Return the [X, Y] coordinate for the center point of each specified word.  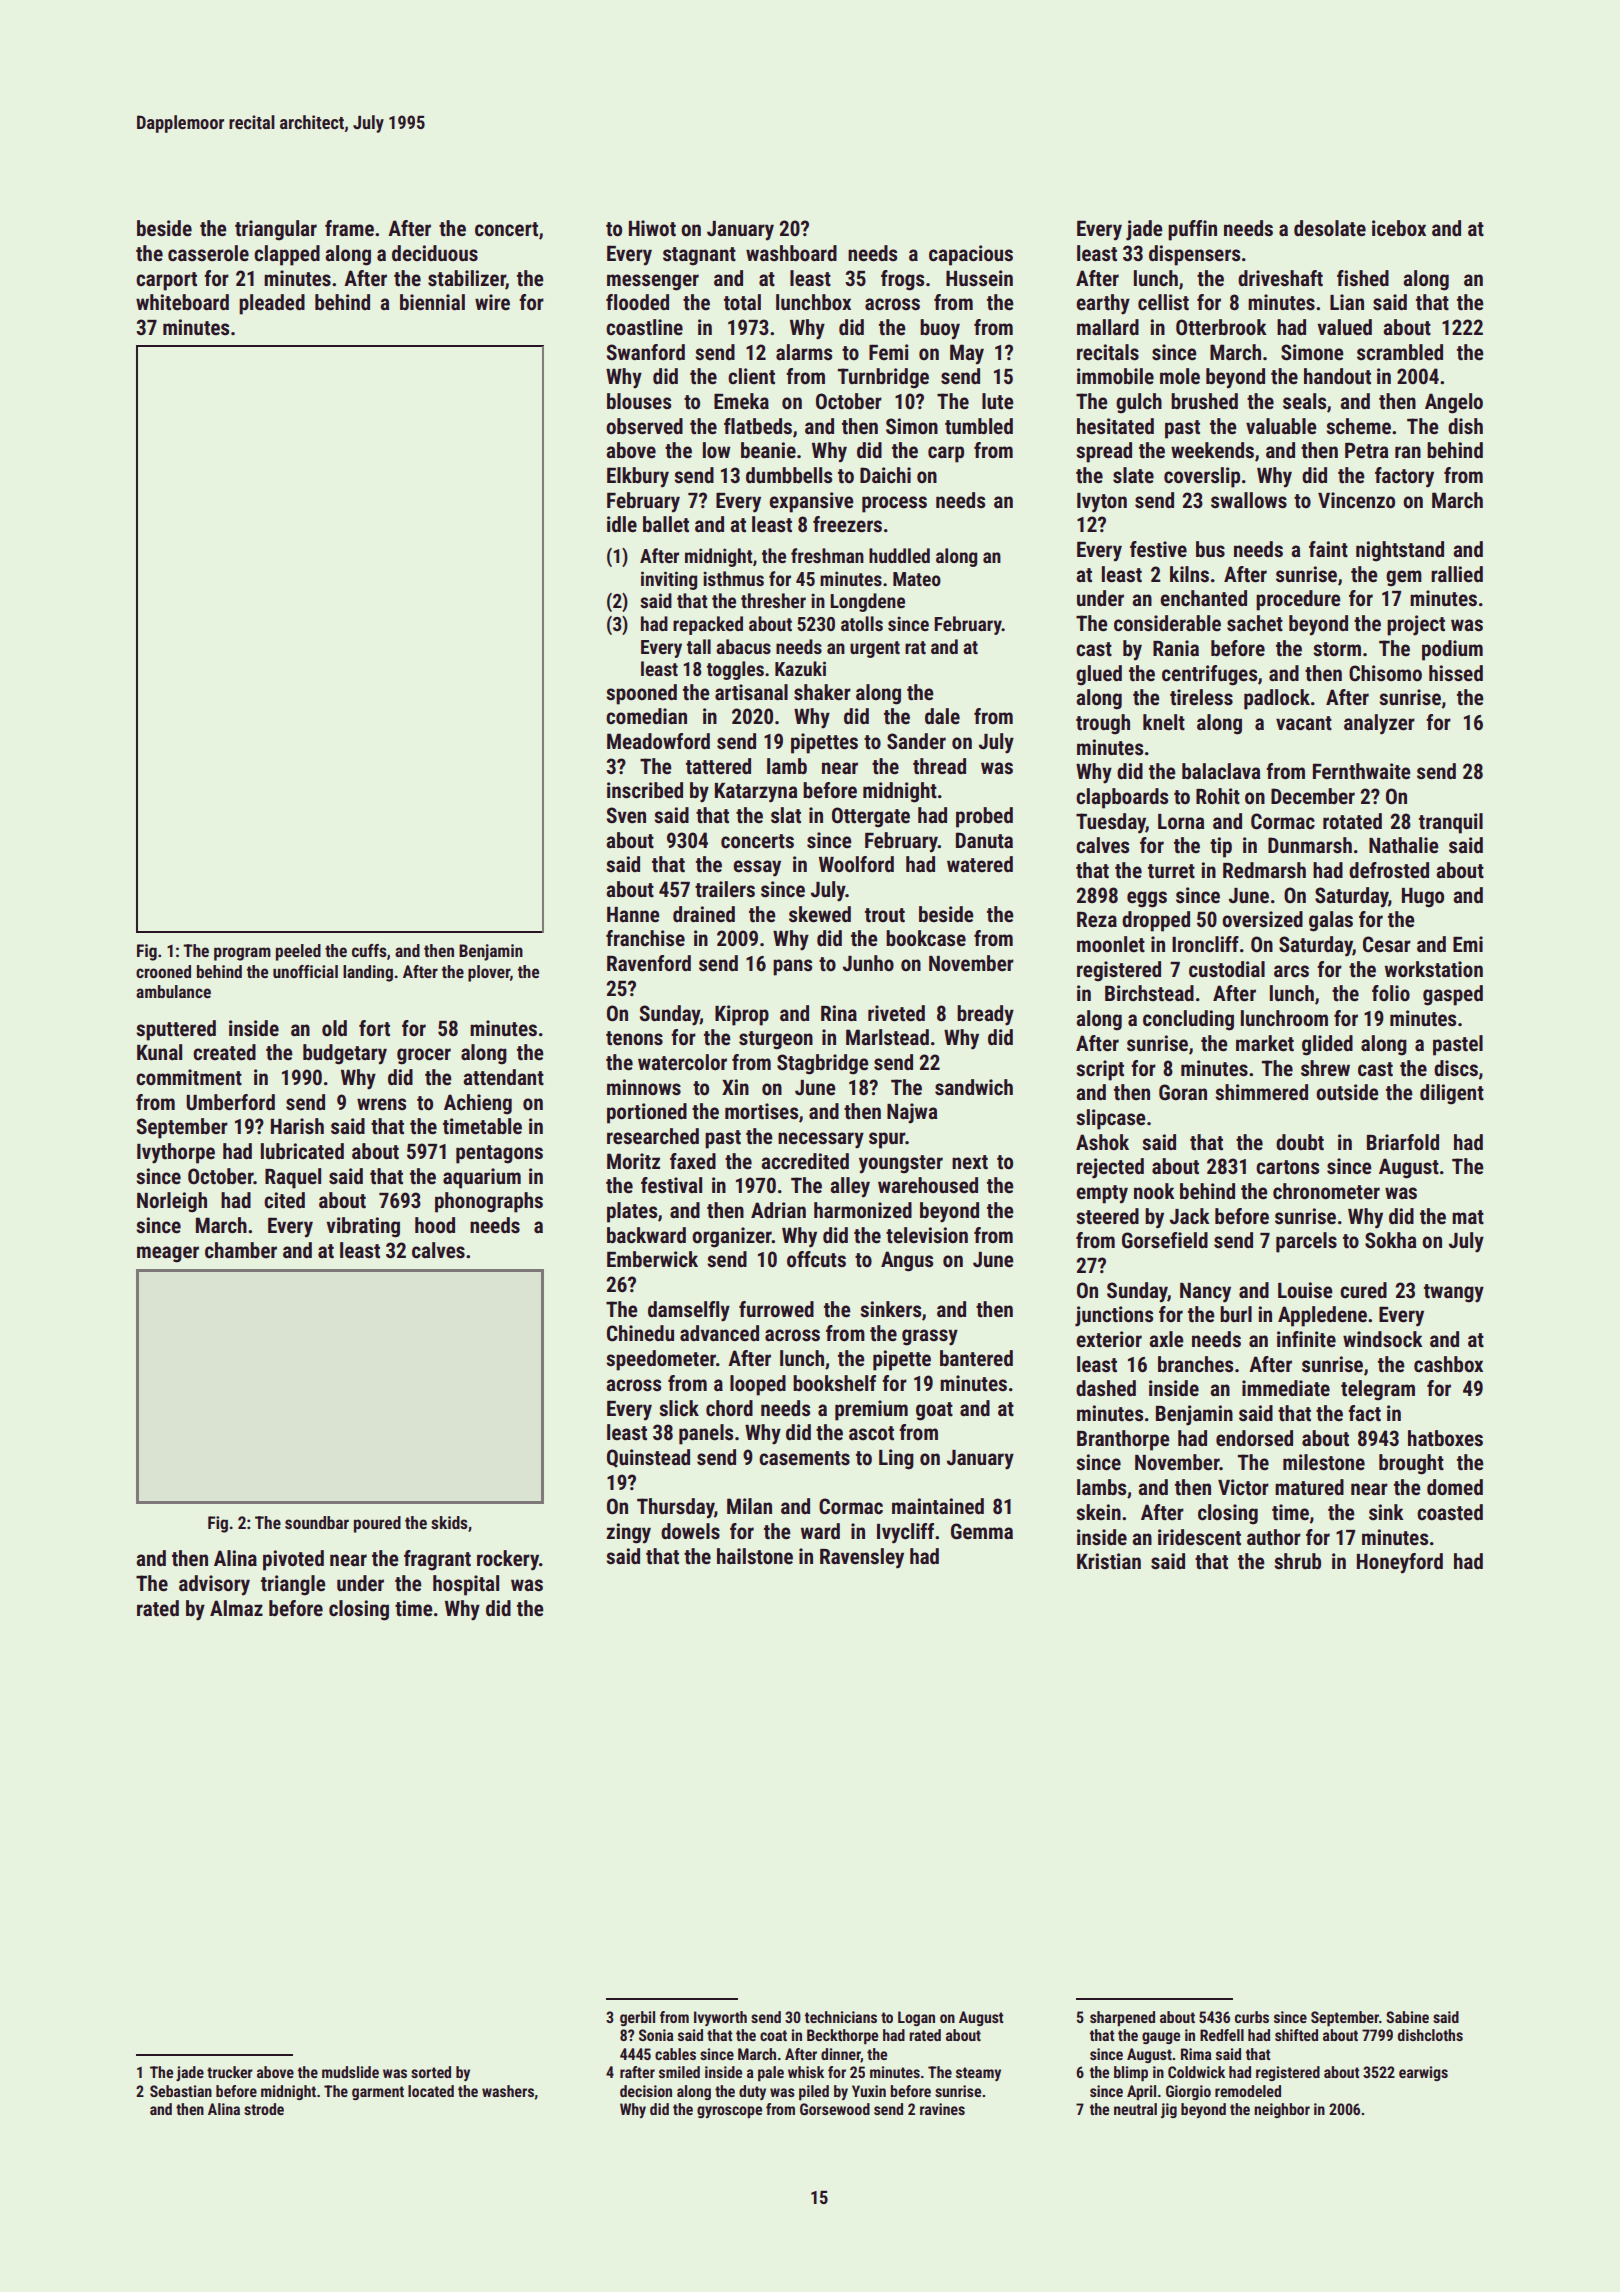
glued [1099, 675]
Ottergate [871, 817]
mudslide [350, 2072]
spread [1104, 452]
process [894, 504]
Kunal [159, 1052]
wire [492, 302]
